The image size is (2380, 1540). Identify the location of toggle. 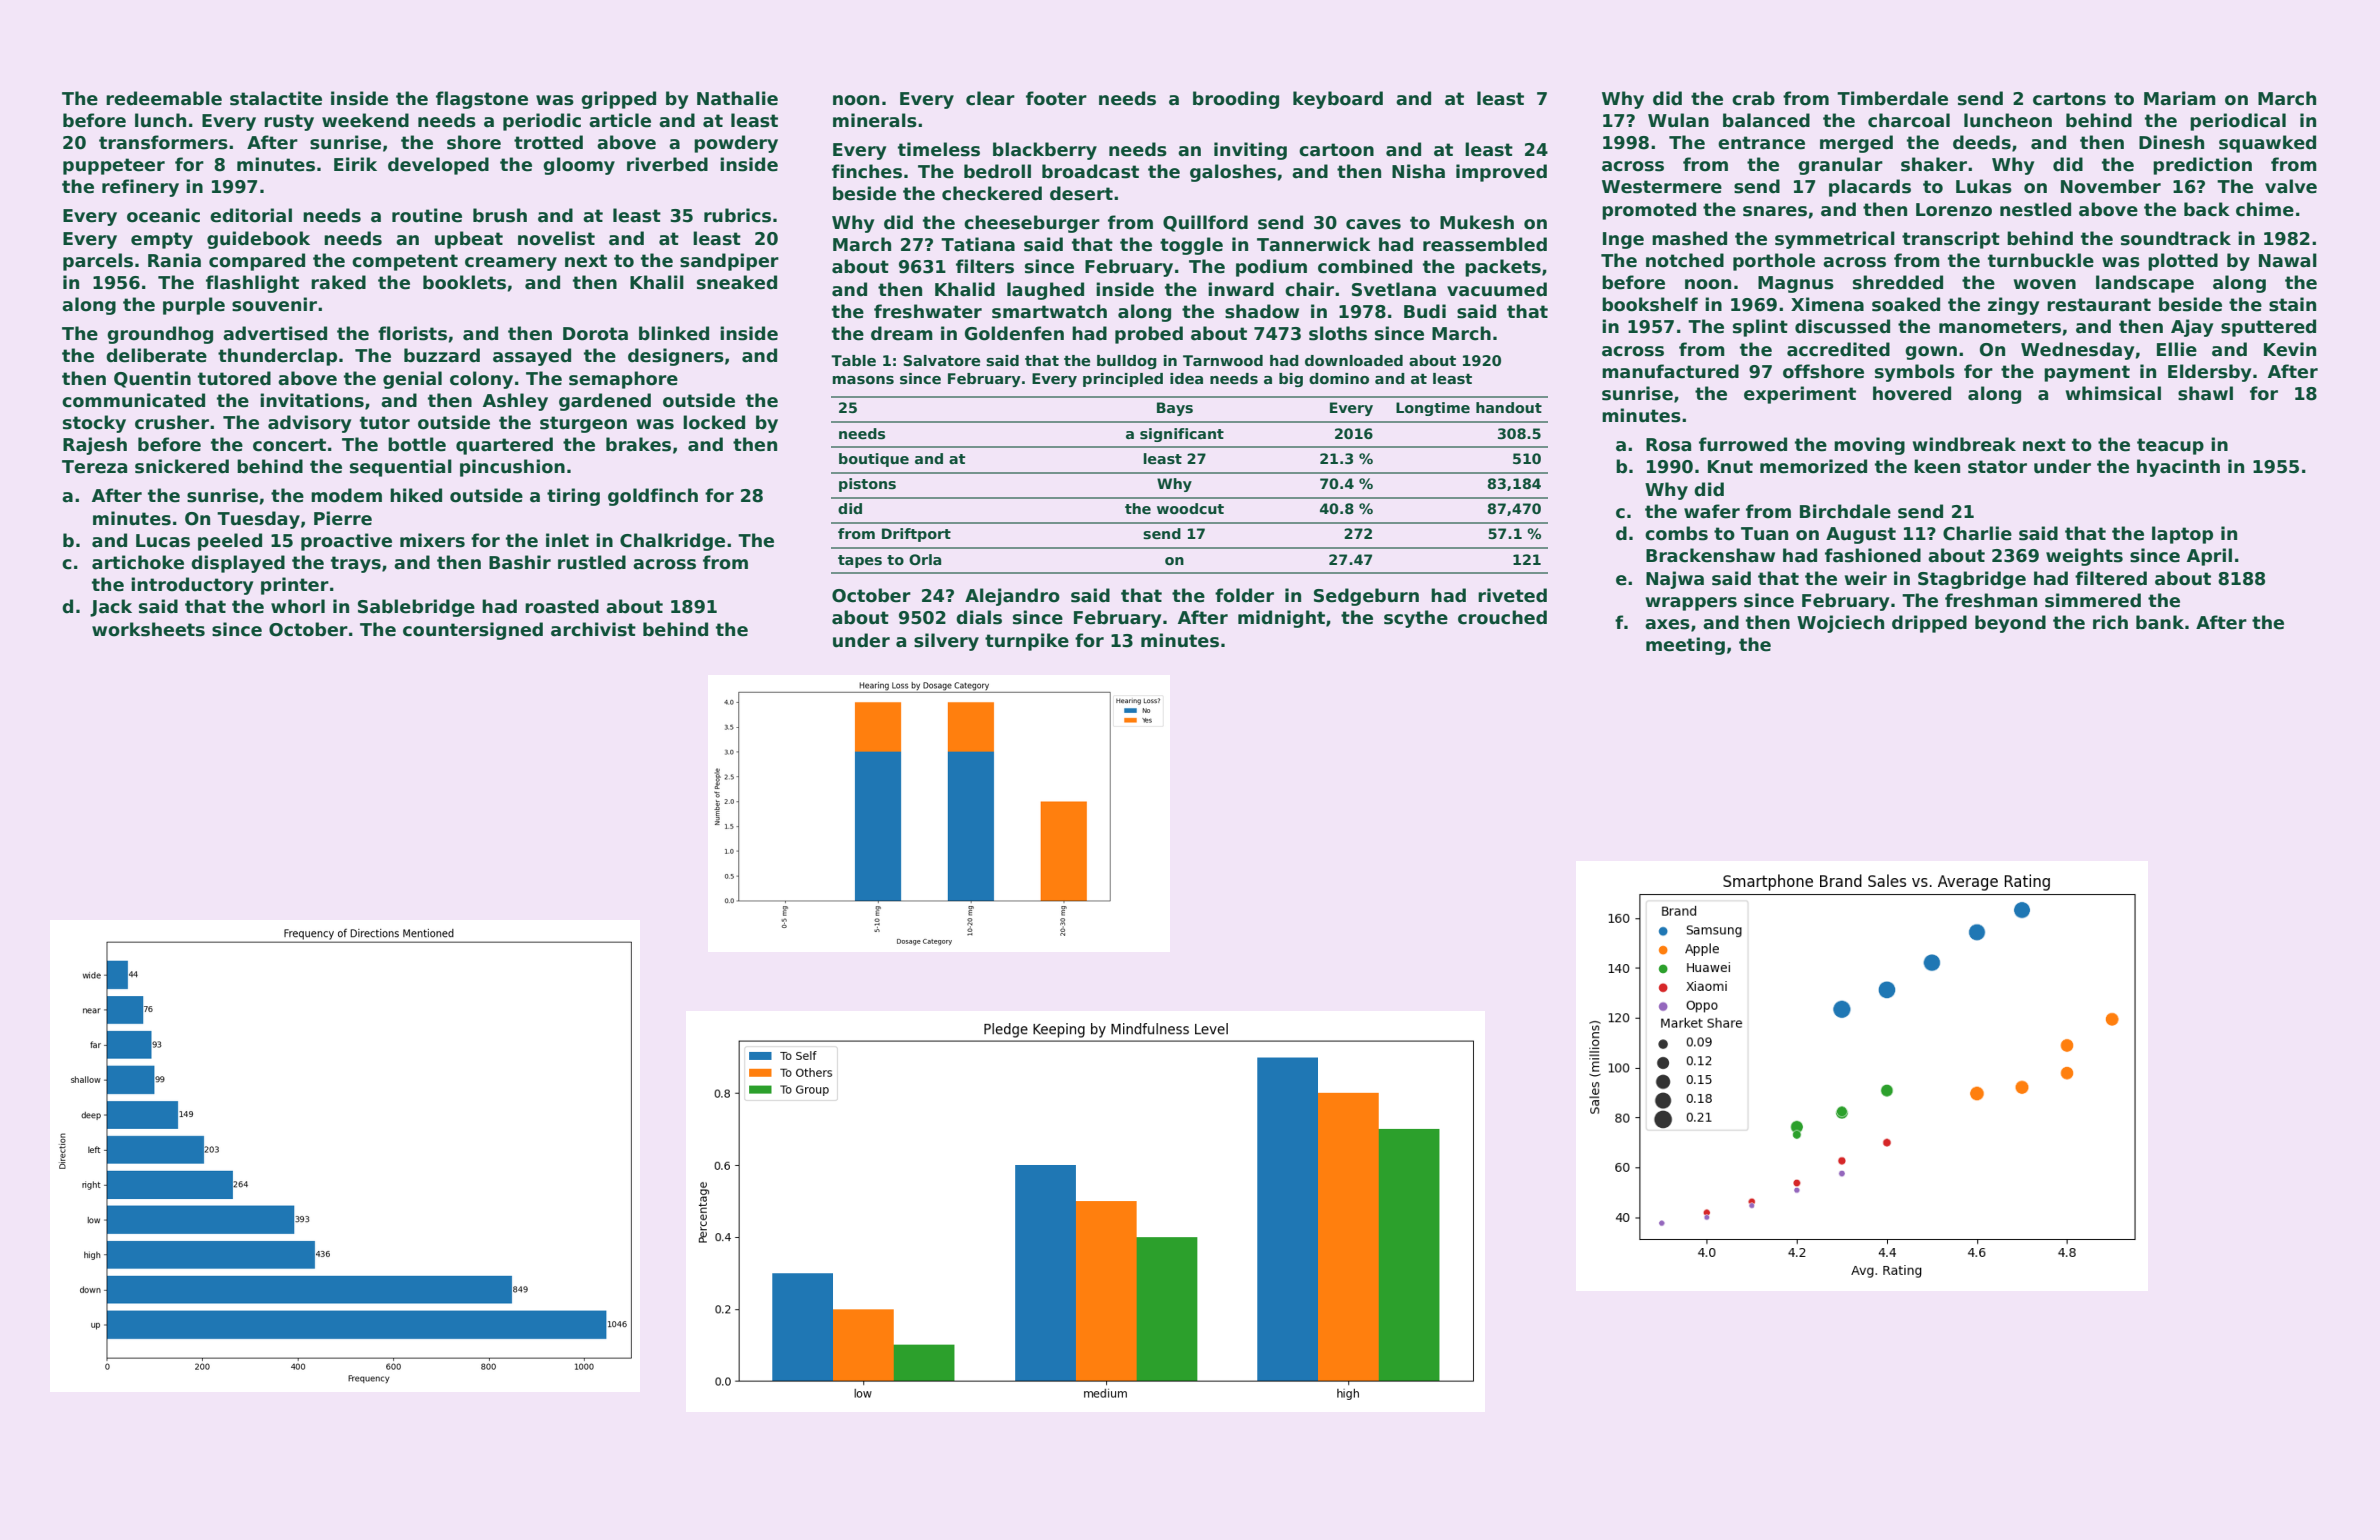
(1191, 246).
